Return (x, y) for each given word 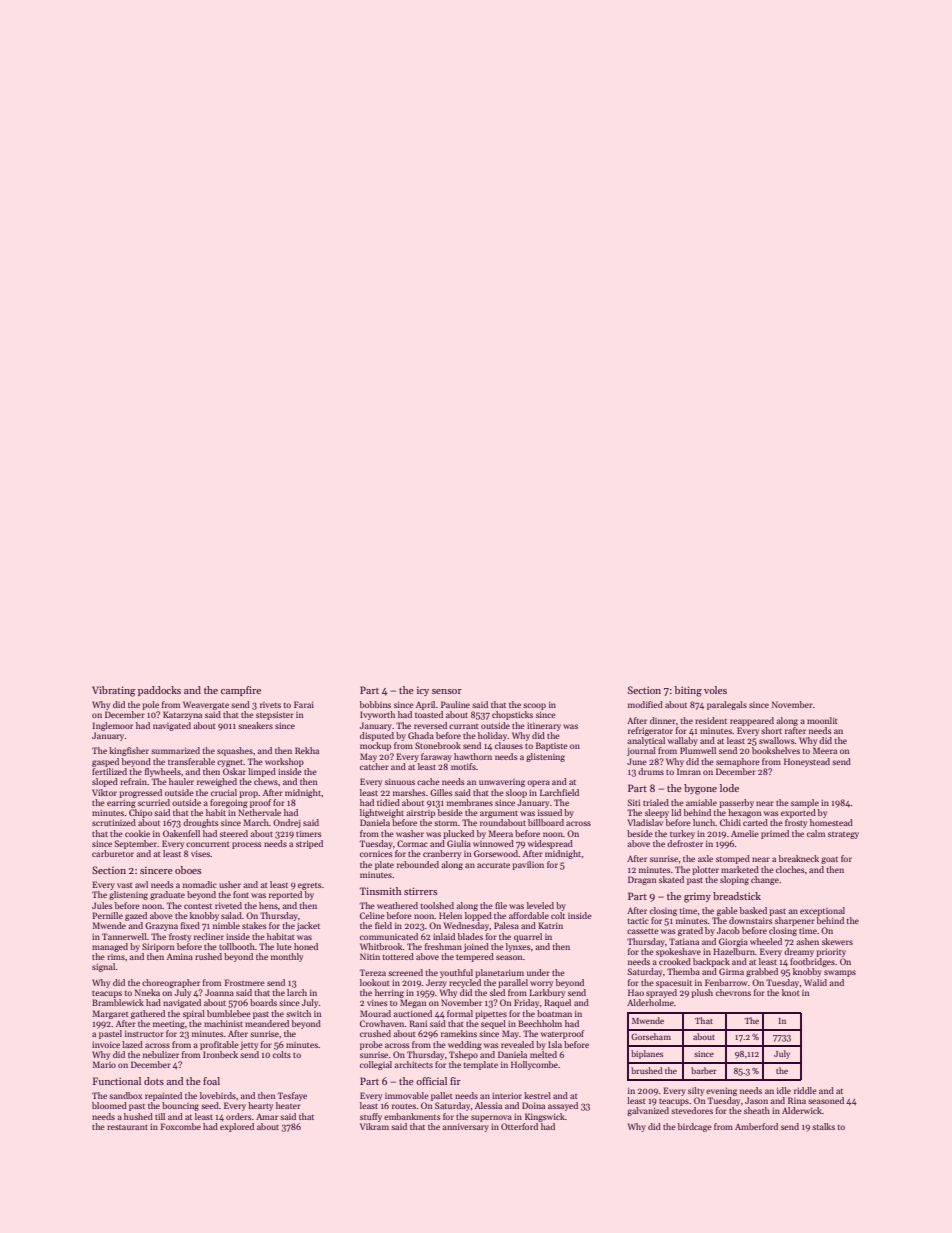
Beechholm (540, 1023)
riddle (805, 1090)
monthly (287, 957)
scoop (534, 706)
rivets (270, 705)
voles (715, 690)
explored (237, 1127)
